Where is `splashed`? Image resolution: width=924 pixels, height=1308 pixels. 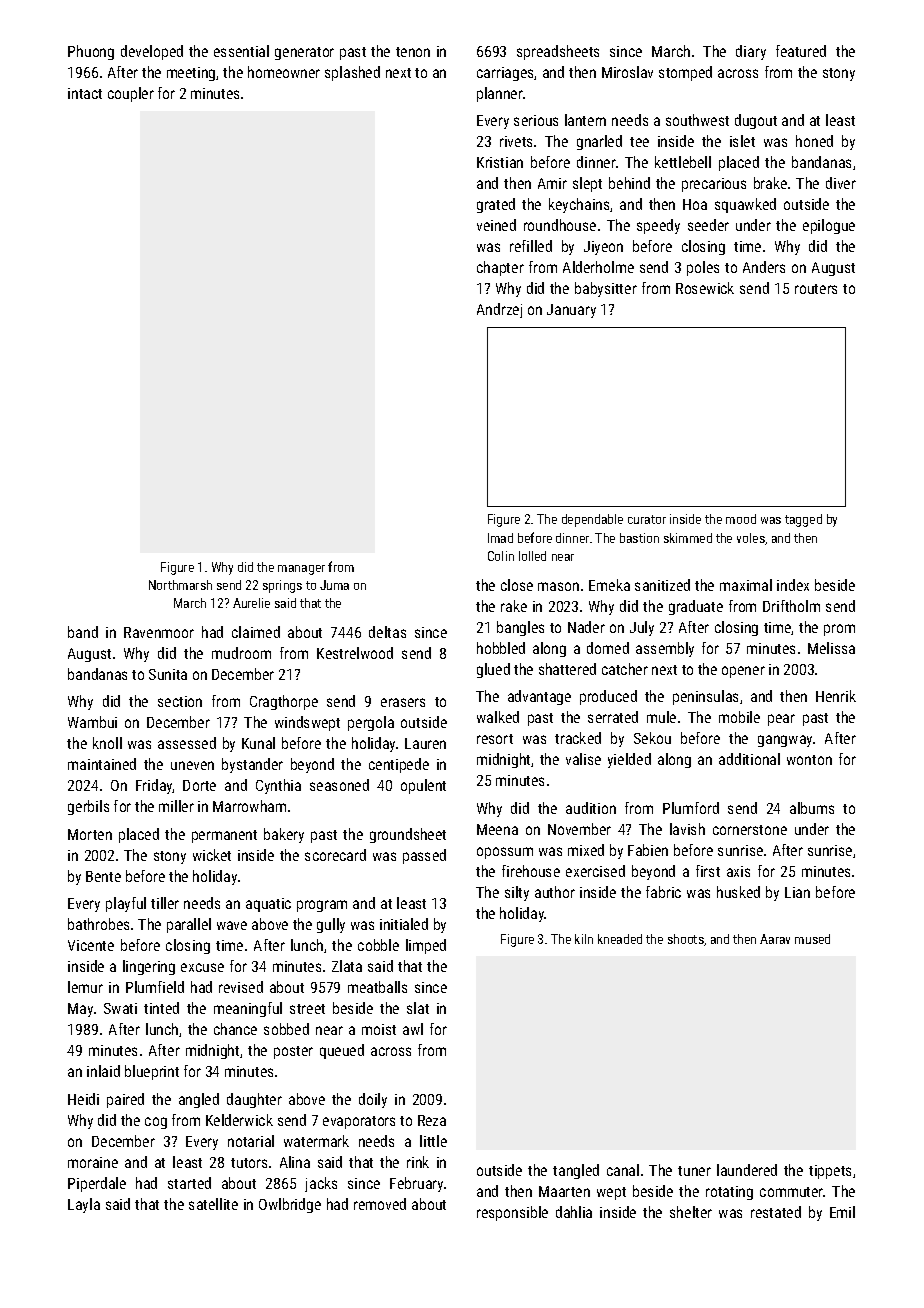 splashed is located at coordinates (352, 73).
